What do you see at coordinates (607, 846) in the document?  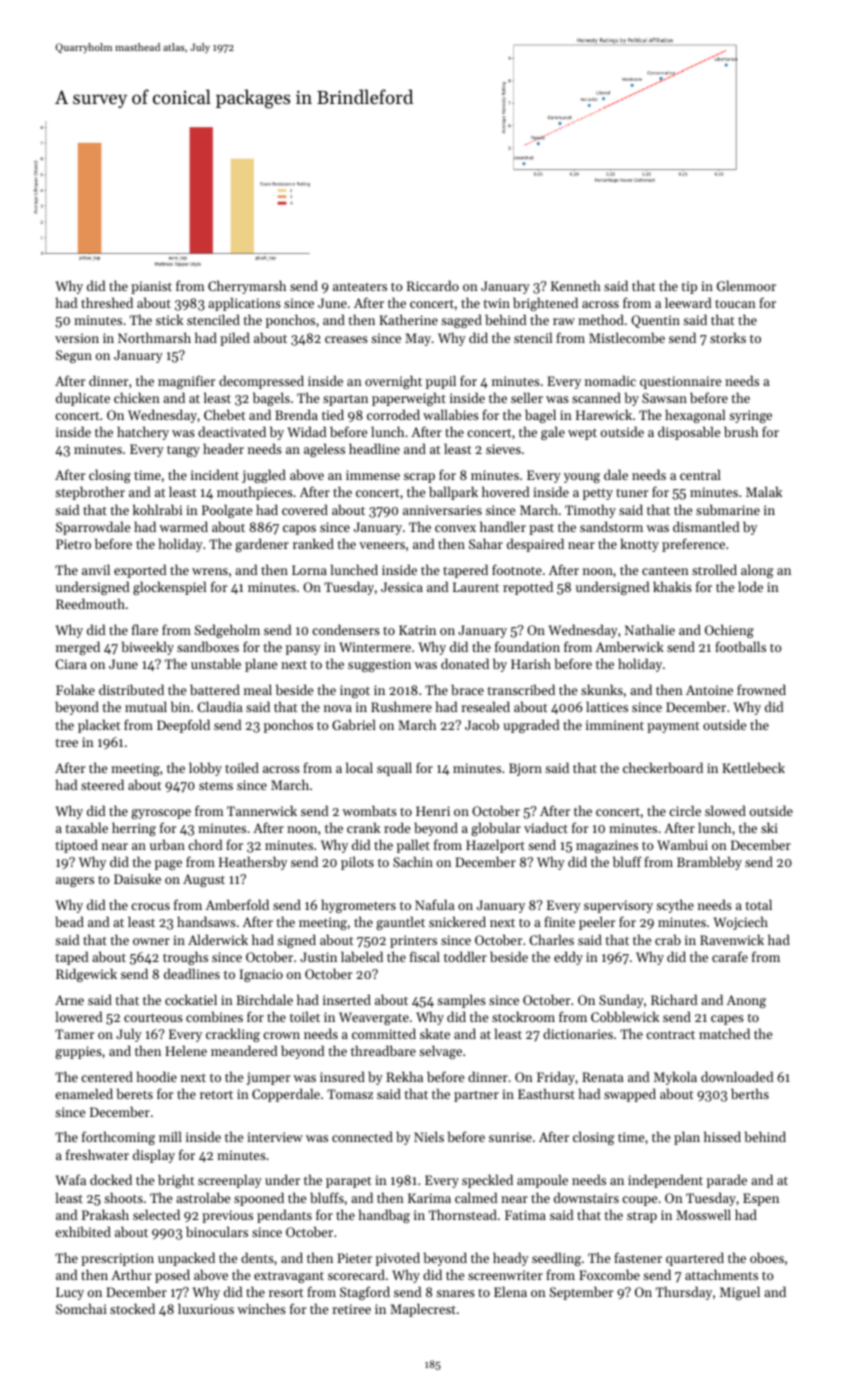 I see `magazines` at bounding box center [607, 846].
